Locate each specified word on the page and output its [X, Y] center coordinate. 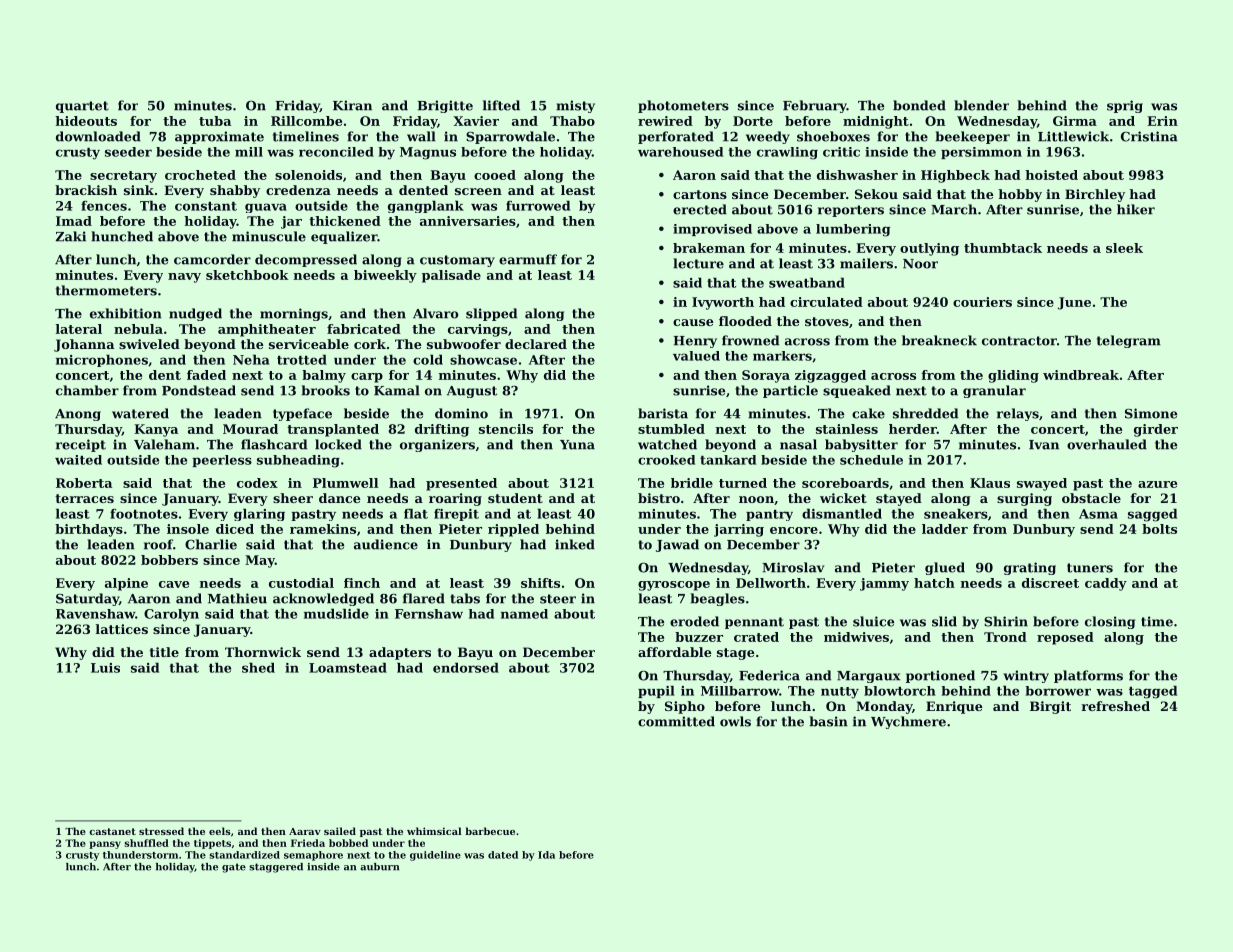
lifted [501, 105]
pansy [105, 845]
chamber [87, 390]
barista [663, 413]
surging [1024, 499]
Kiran [352, 105]
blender [981, 105]
